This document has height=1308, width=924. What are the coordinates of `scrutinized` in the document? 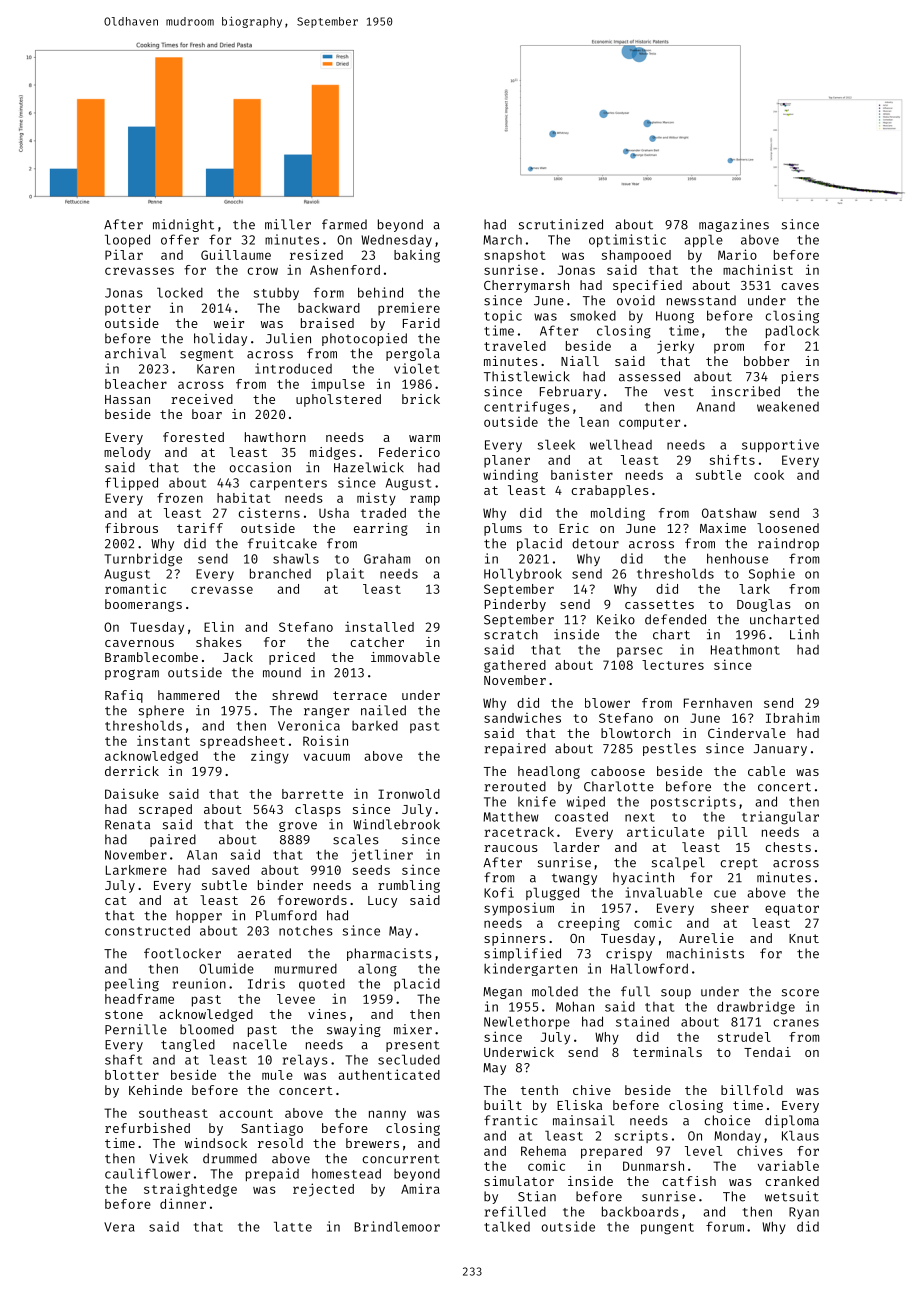 It's located at (561, 224).
